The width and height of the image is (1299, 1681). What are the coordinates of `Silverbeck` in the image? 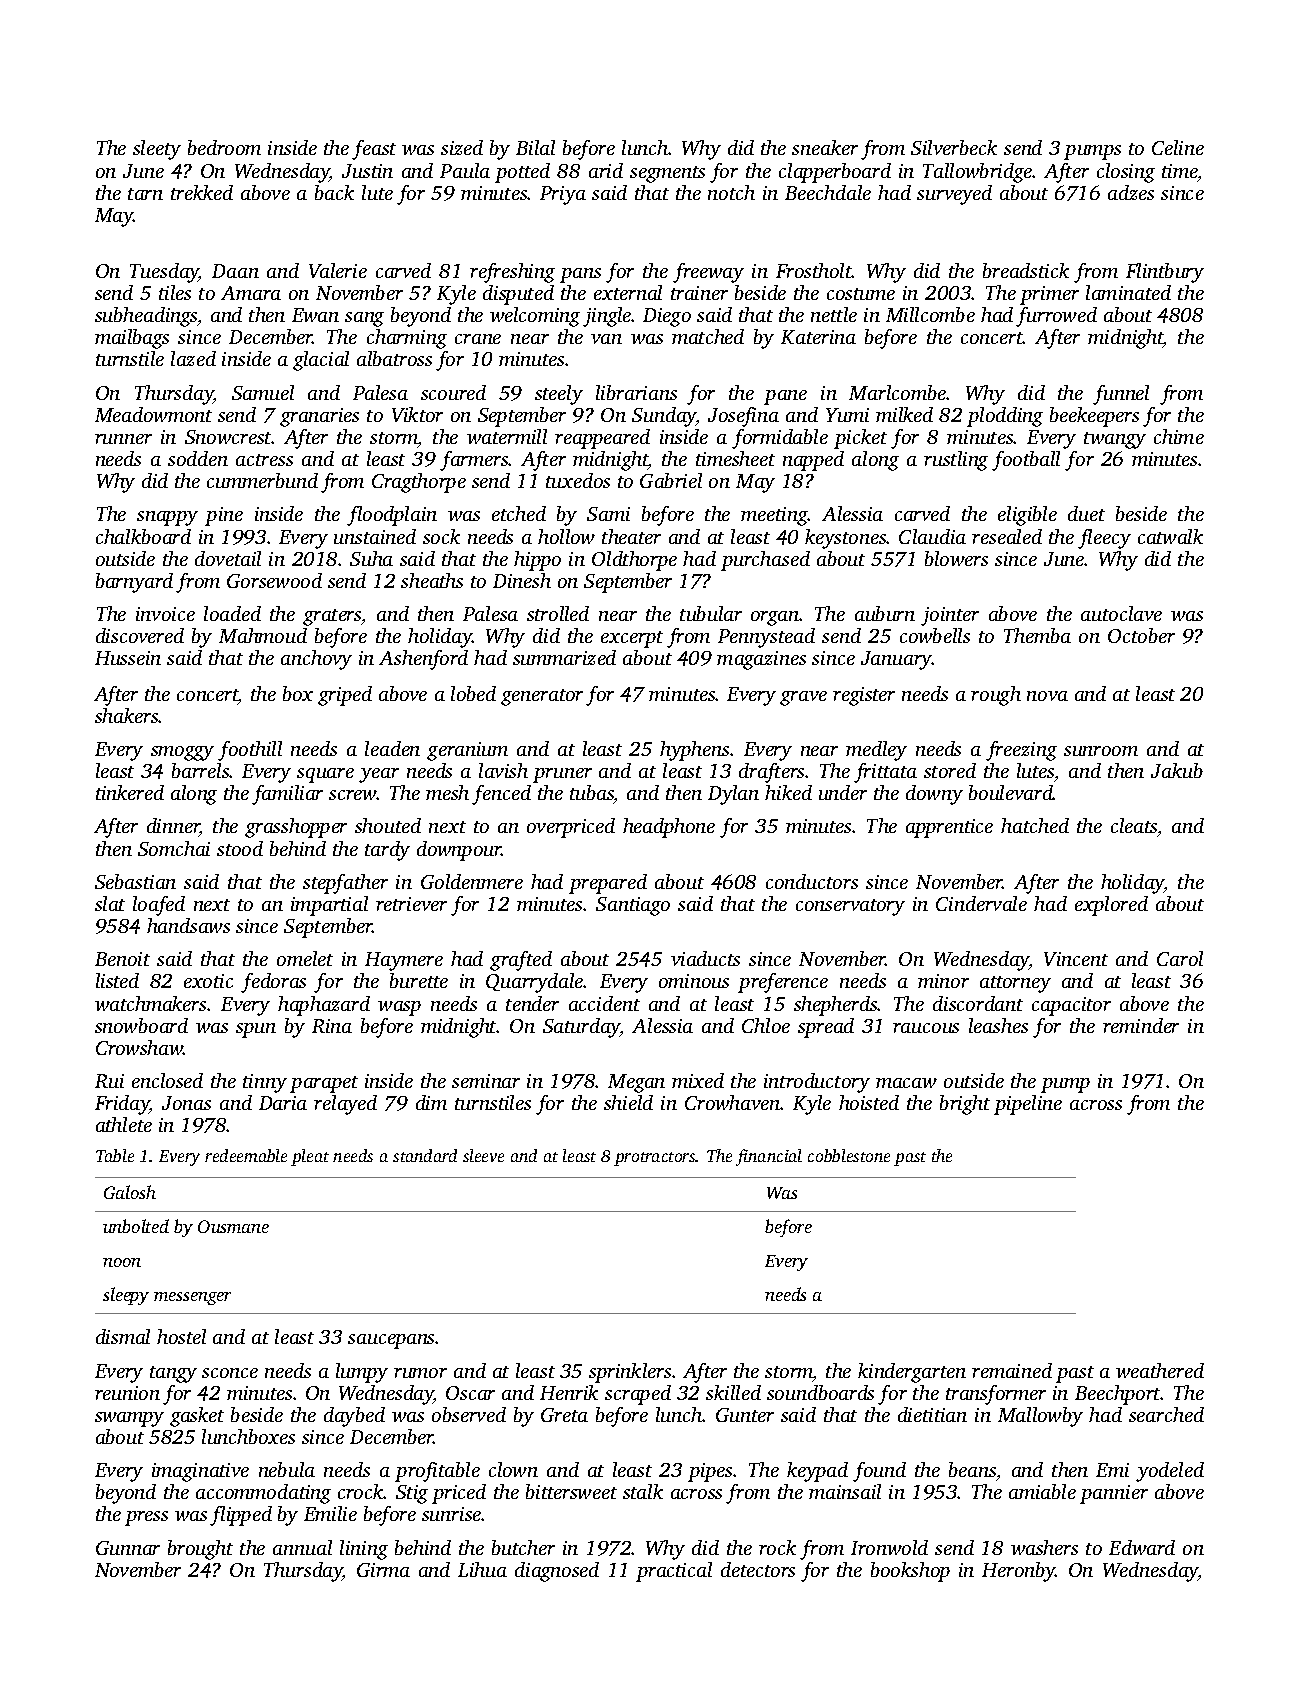 It's located at (954, 147).
